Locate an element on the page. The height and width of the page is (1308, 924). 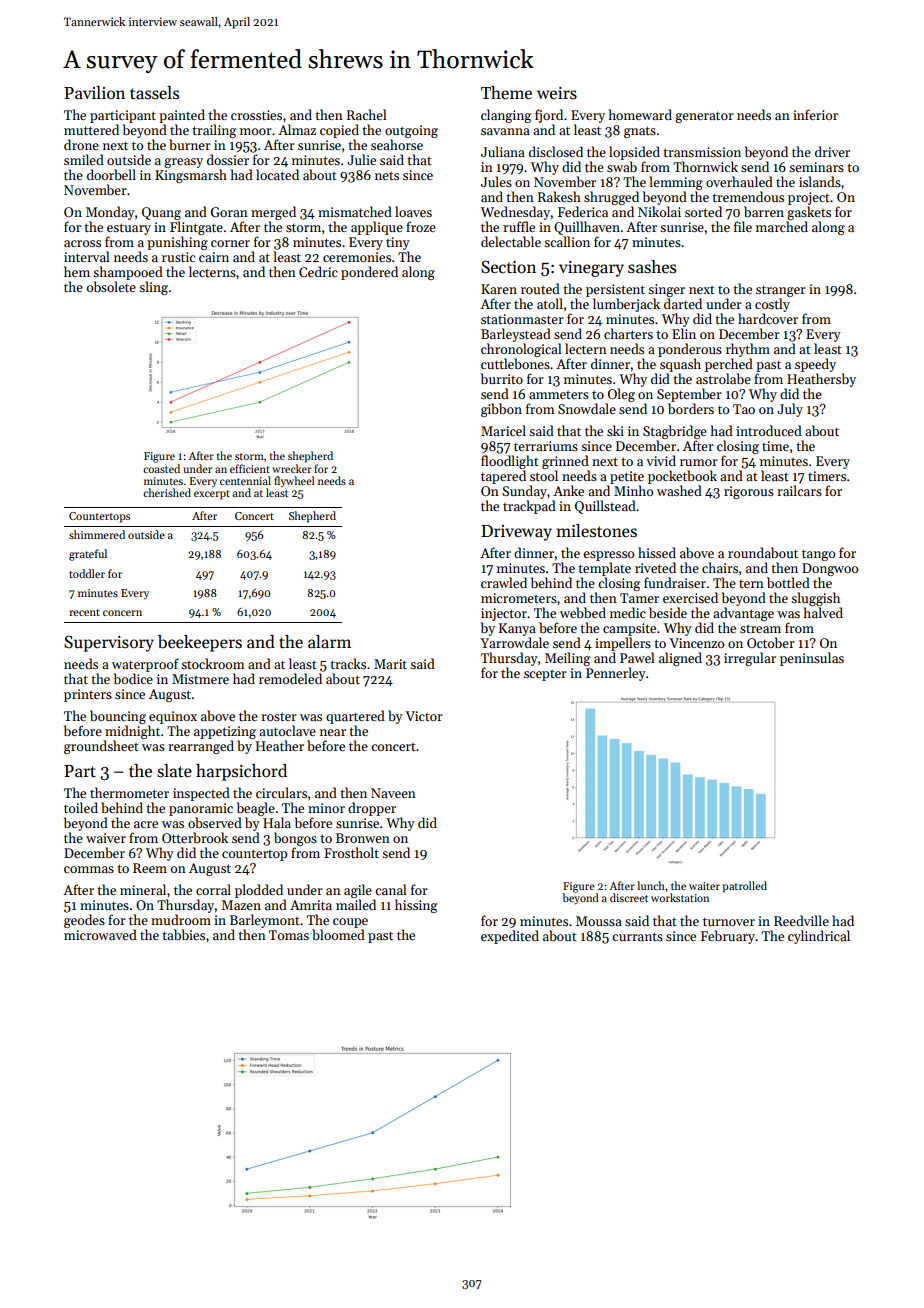
concern is located at coordinates (122, 613).
